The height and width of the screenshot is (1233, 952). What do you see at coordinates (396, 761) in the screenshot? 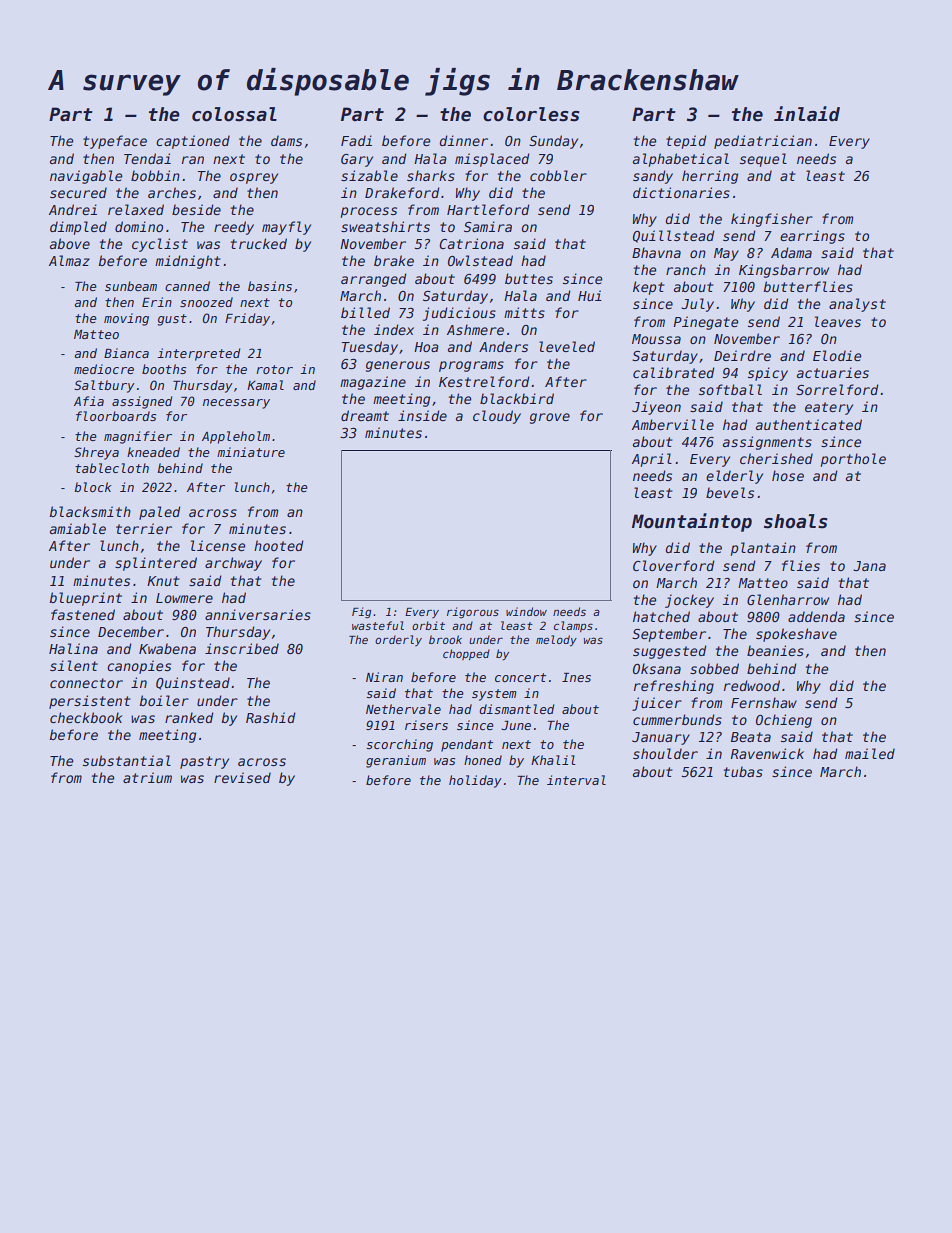
I see `geranium` at bounding box center [396, 761].
